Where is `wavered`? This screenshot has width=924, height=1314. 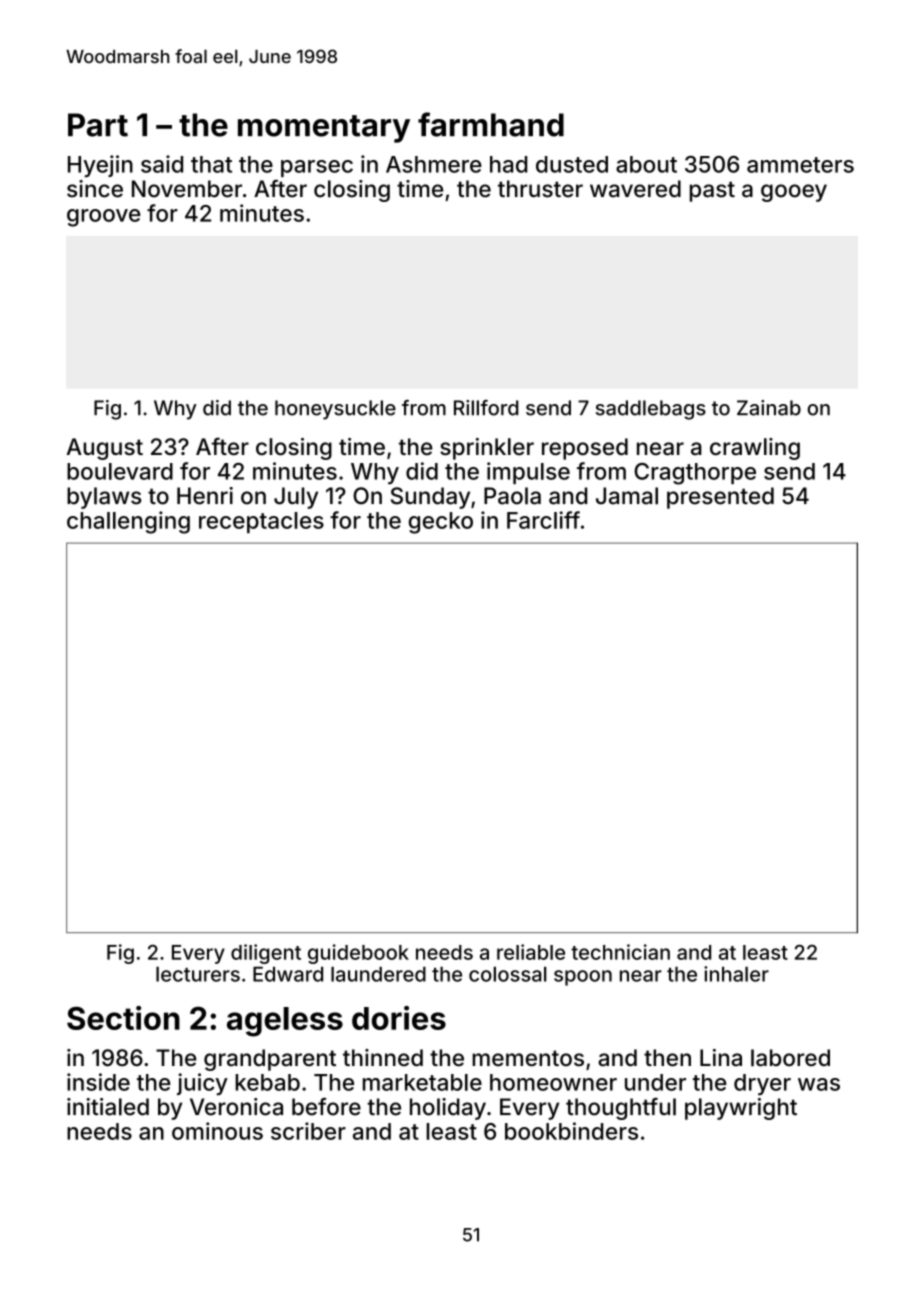 wavered is located at coordinates (635, 189).
